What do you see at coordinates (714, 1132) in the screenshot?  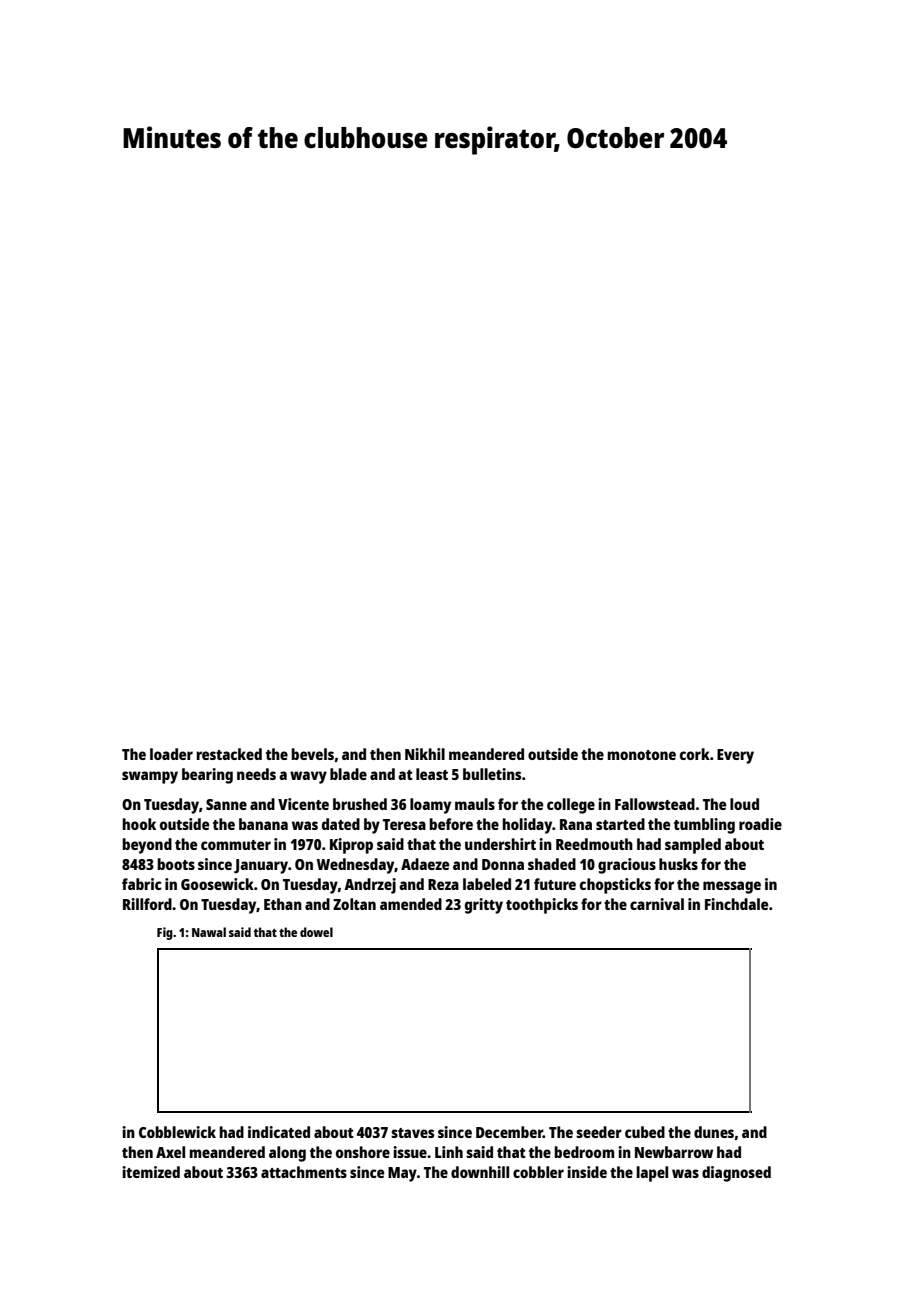 I see `dunes` at bounding box center [714, 1132].
